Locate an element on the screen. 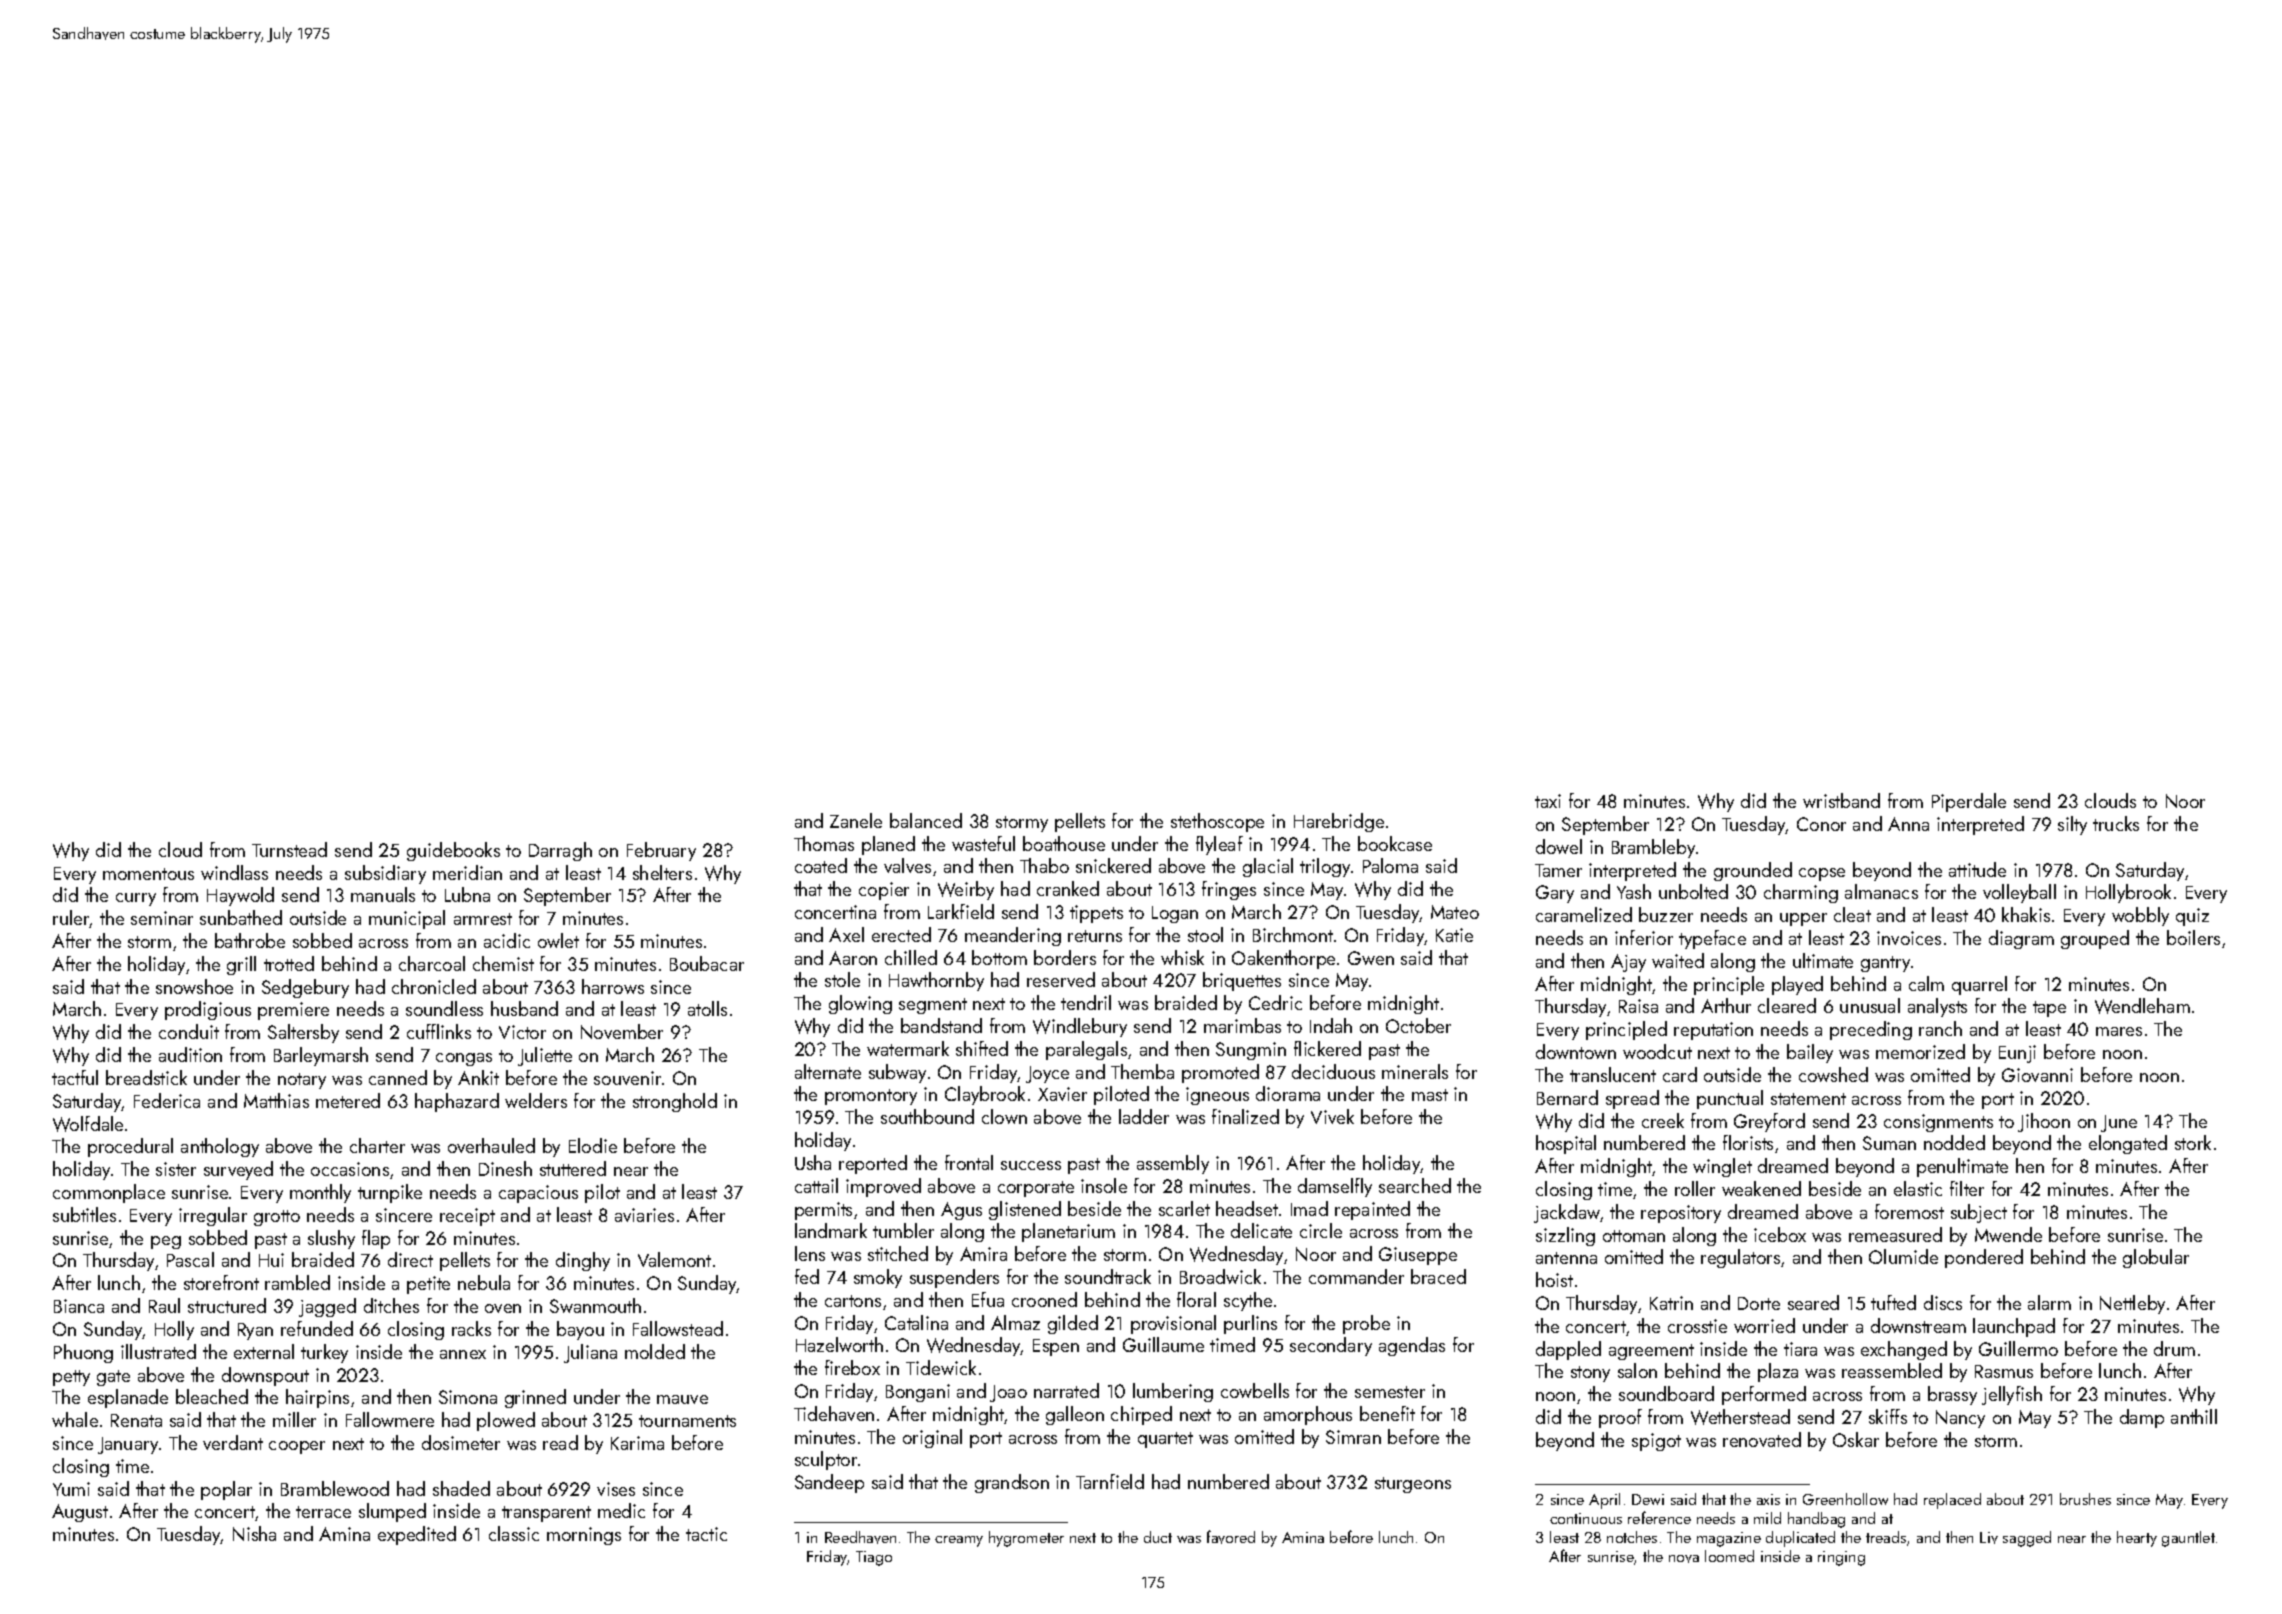  Gwen is located at coordinates (1371, 958).
